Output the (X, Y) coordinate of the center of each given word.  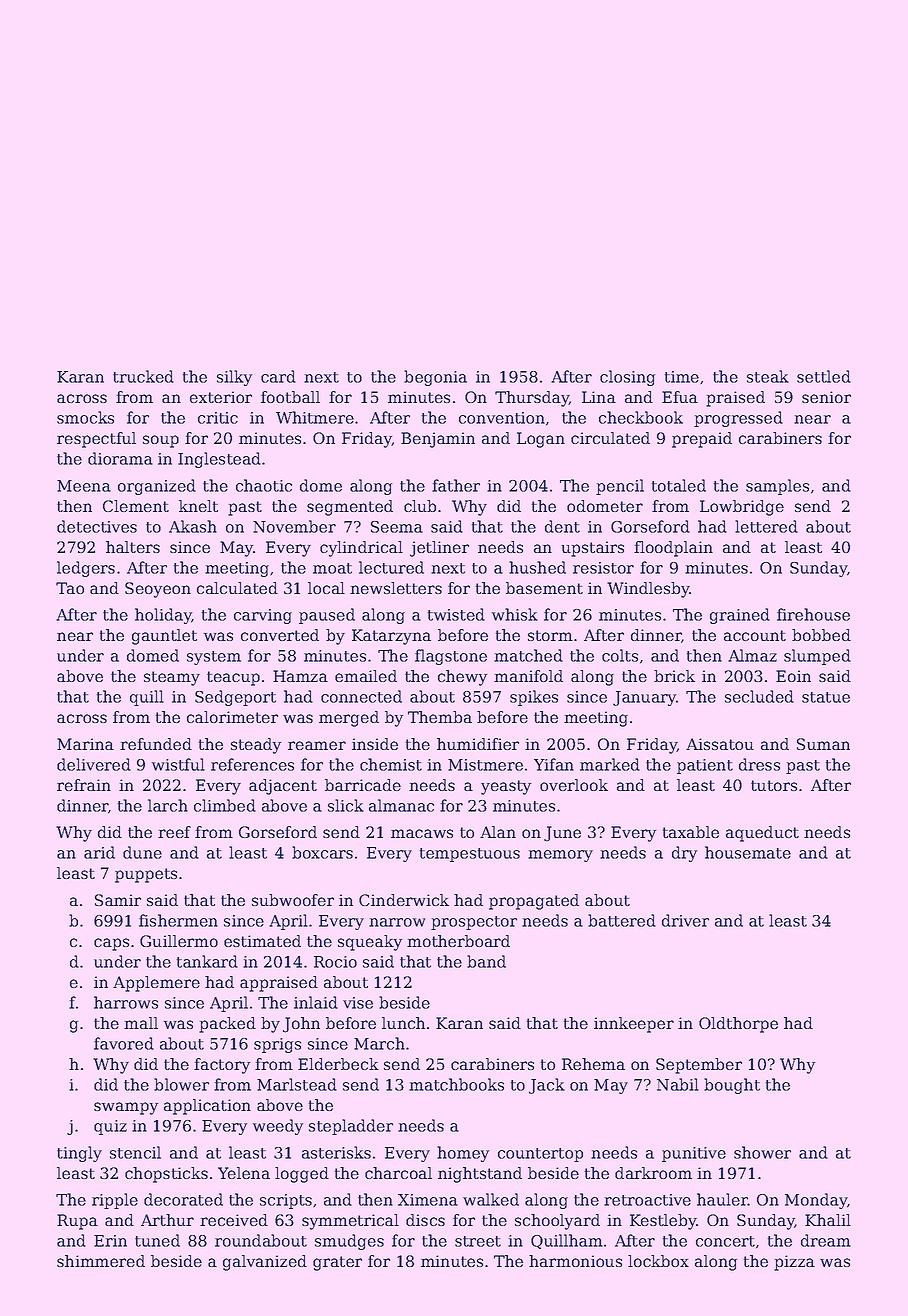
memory (560, 856)
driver (685, 920)
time (682, 377)
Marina (85, 744)
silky (234, 378)
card (278, 376)
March (379, 1043)
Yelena (244, 1173)
